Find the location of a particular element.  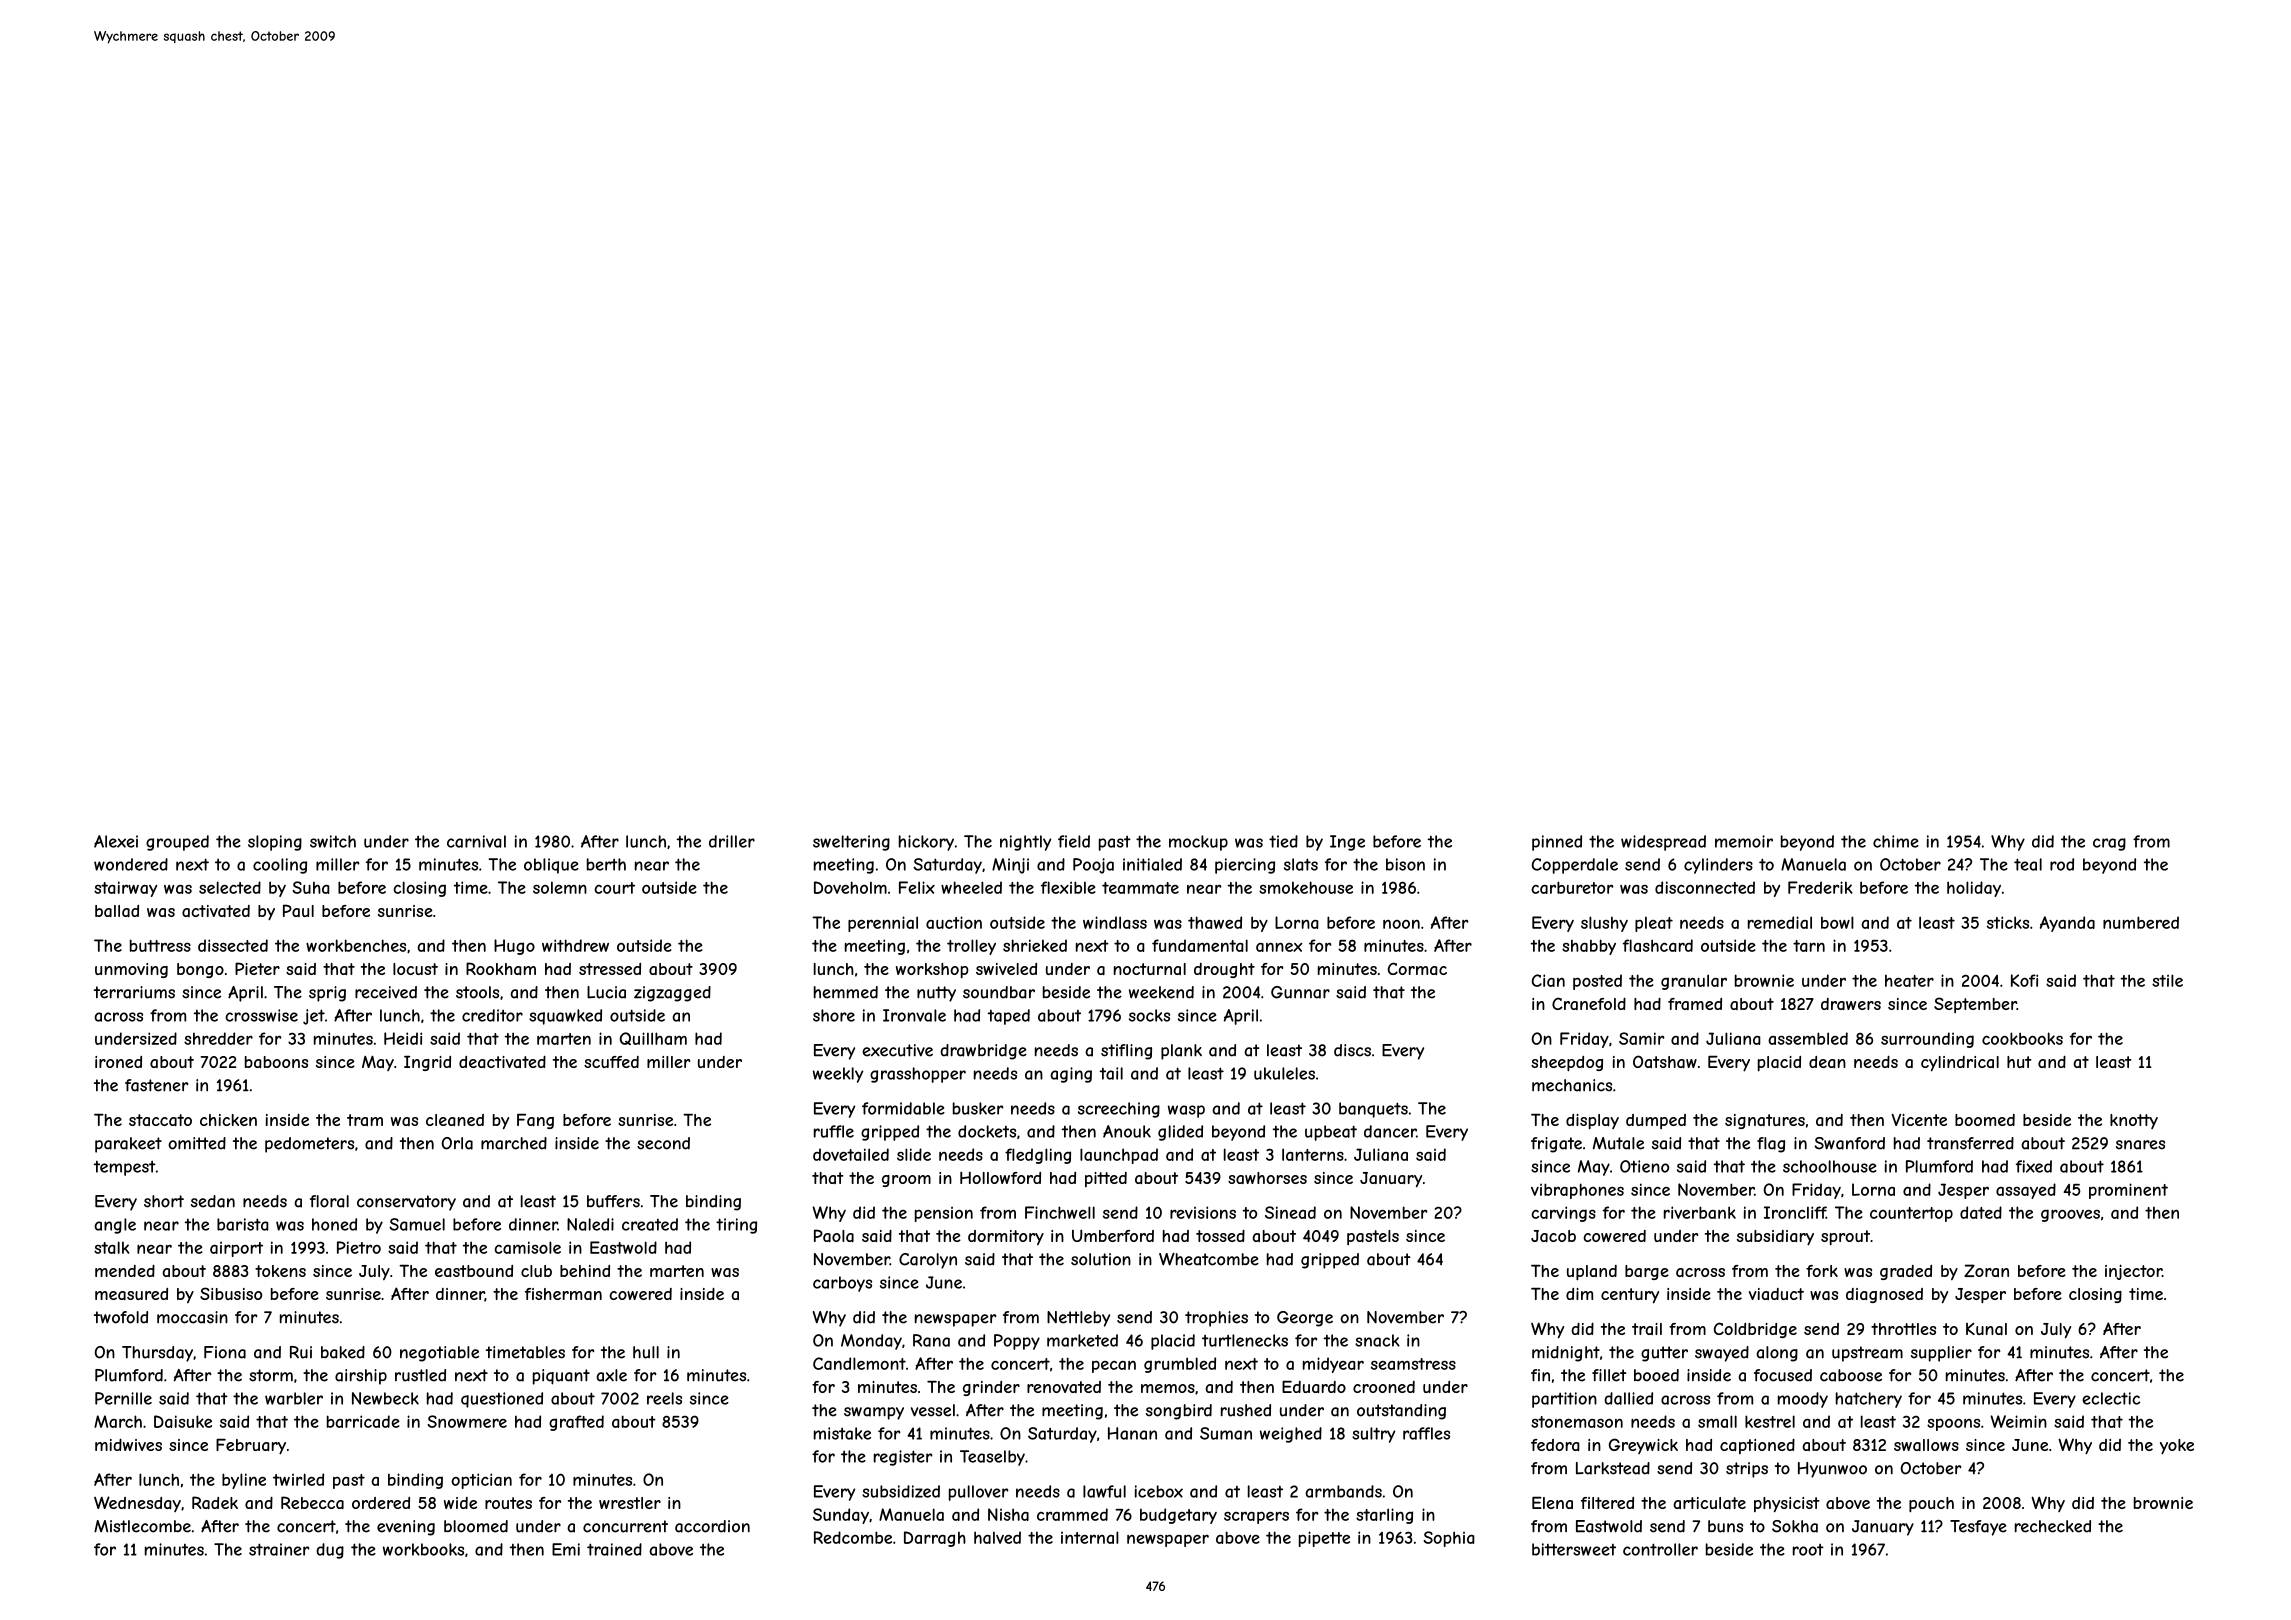

dancer is located at coordinates (1390, 1131).
